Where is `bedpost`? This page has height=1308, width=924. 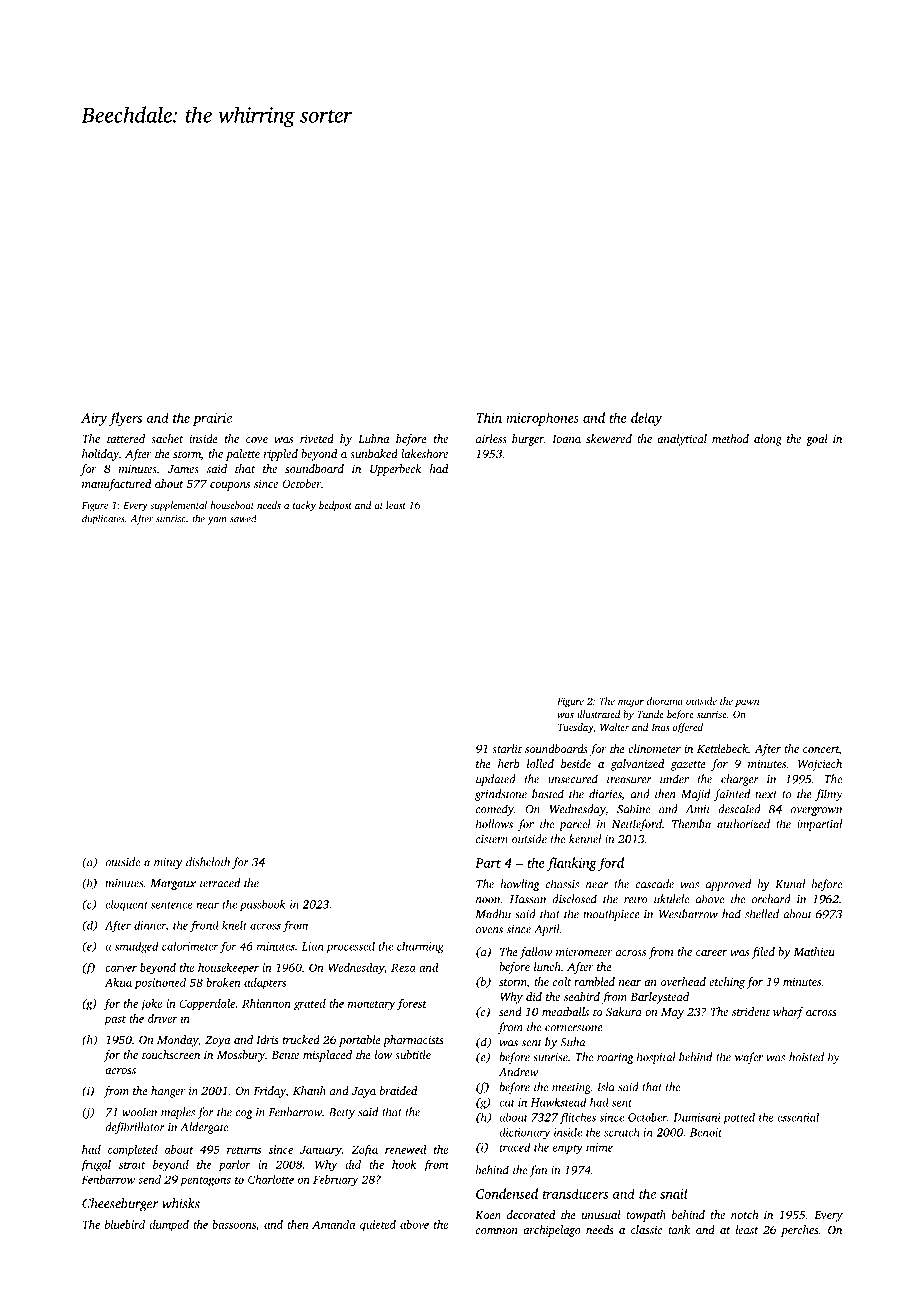 bedpost is located at coordinates (335, 506).
